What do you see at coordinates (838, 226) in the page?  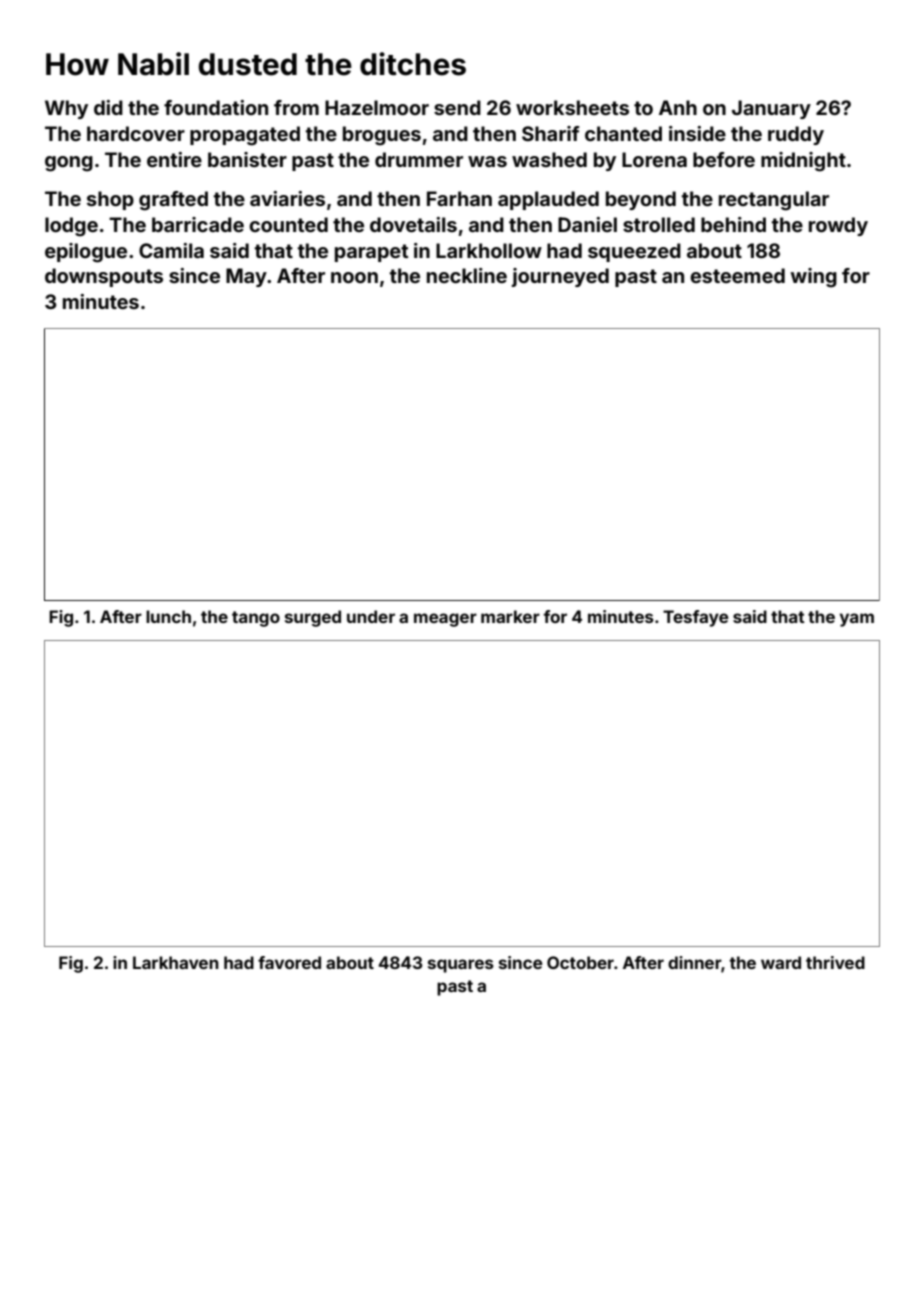 I see `rowdy` at bounding box center [838, 226].
